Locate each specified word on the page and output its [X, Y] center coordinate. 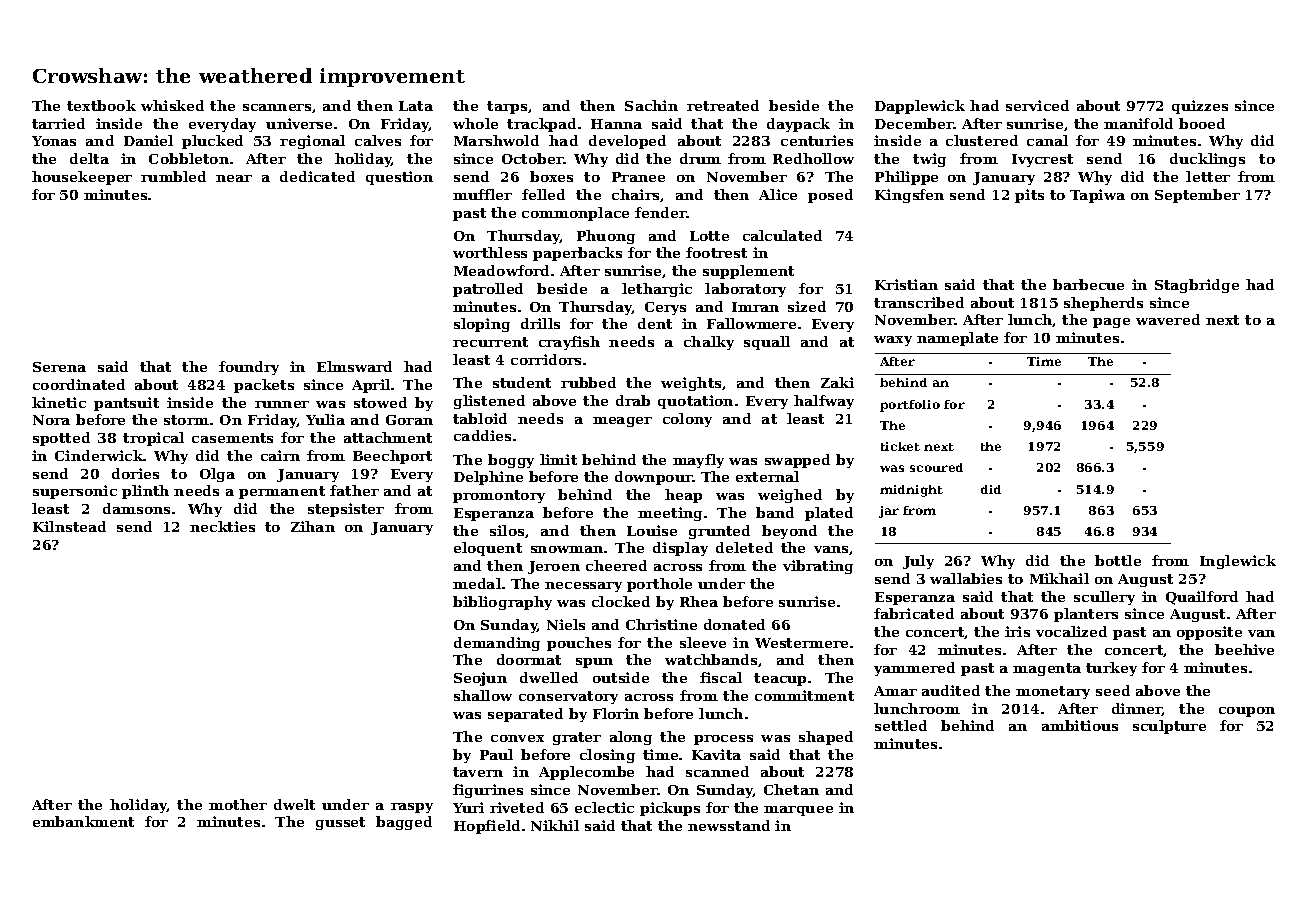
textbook [101, 105]
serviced [1037, 105]
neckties [222, 526]
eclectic [604, 807]
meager [622, 422]
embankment [83, 821]
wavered [1168, 319]
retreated [723, 105]
